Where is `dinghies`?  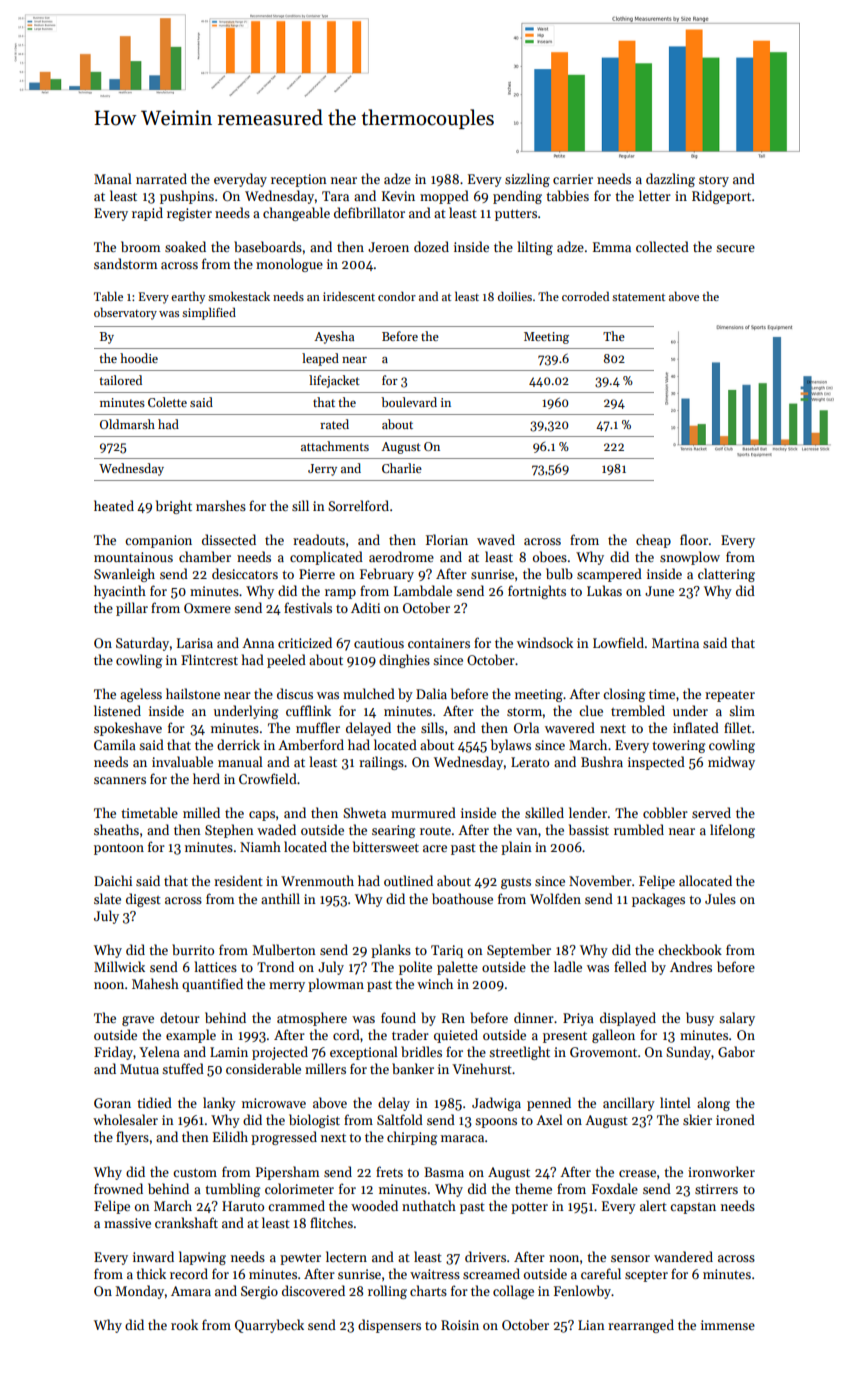 dinghies is located at coordinates (404, 661).
